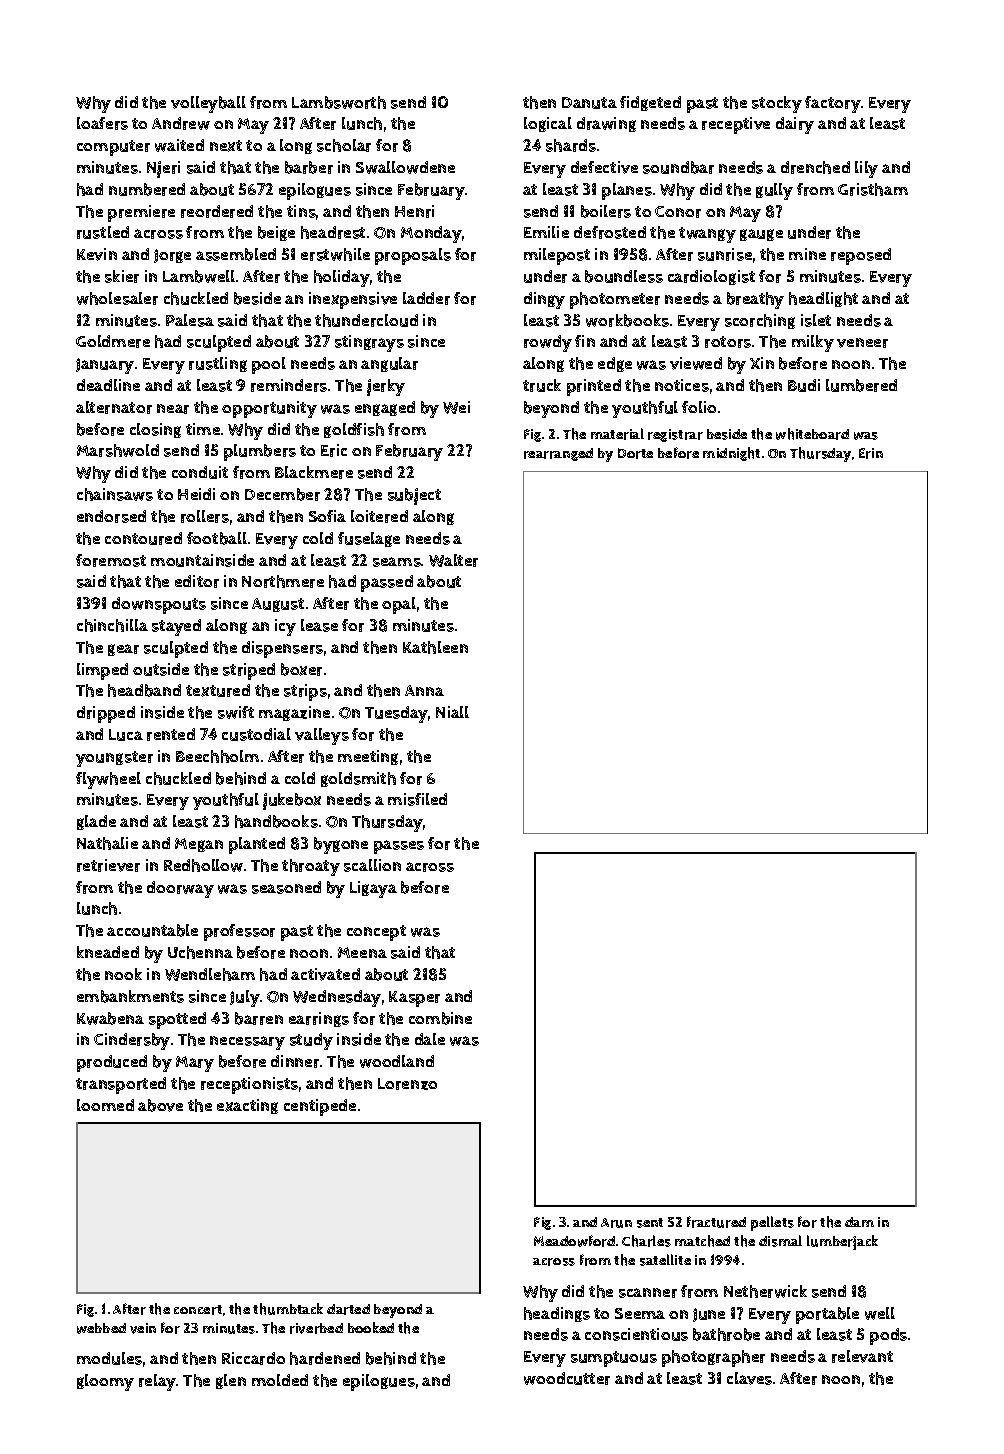  What do you see at coordinates (456, 407) in the screenshot?
I see `Wei` at bounding box center [456, 407].
